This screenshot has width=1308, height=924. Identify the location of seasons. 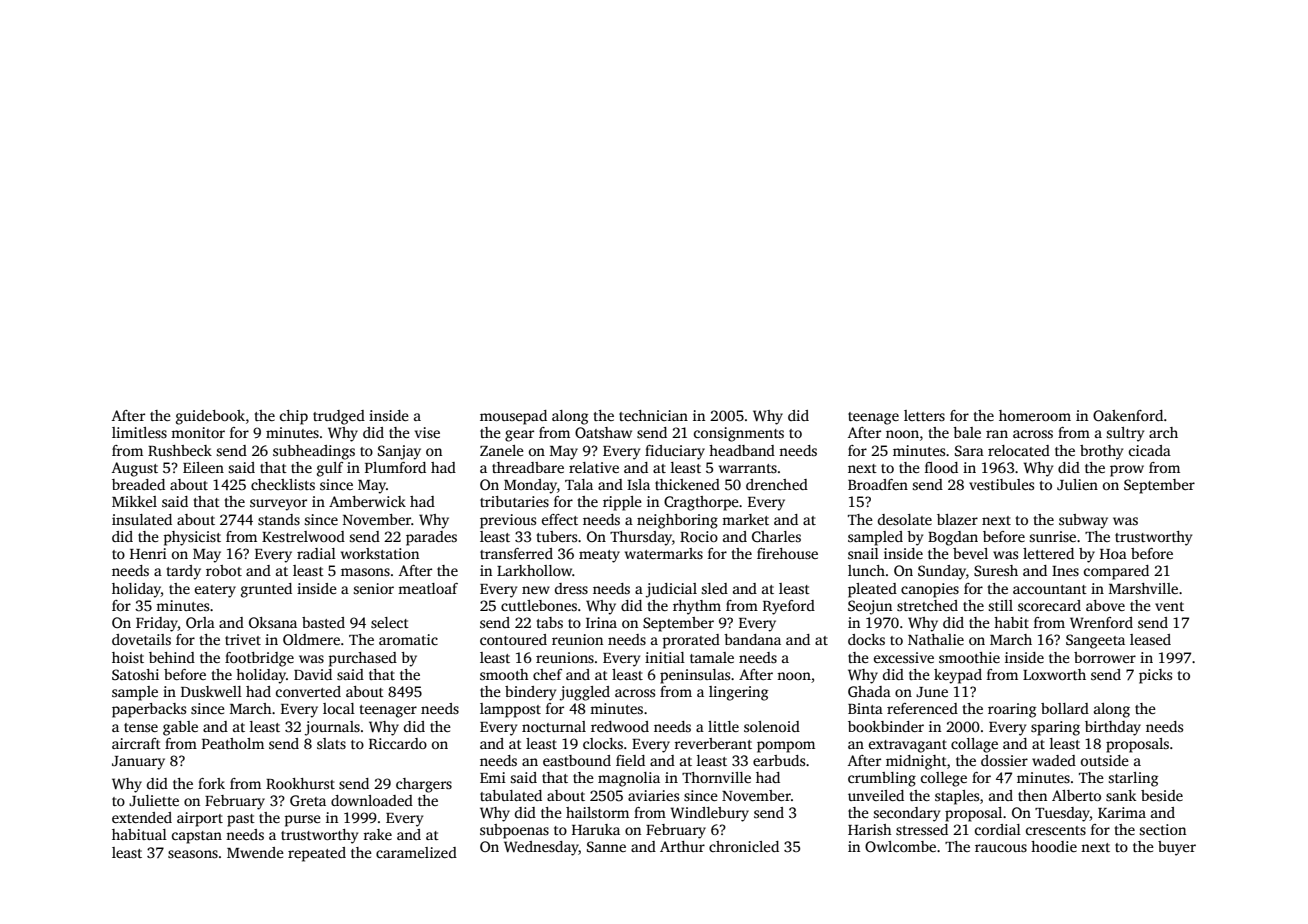
(193, 854).
